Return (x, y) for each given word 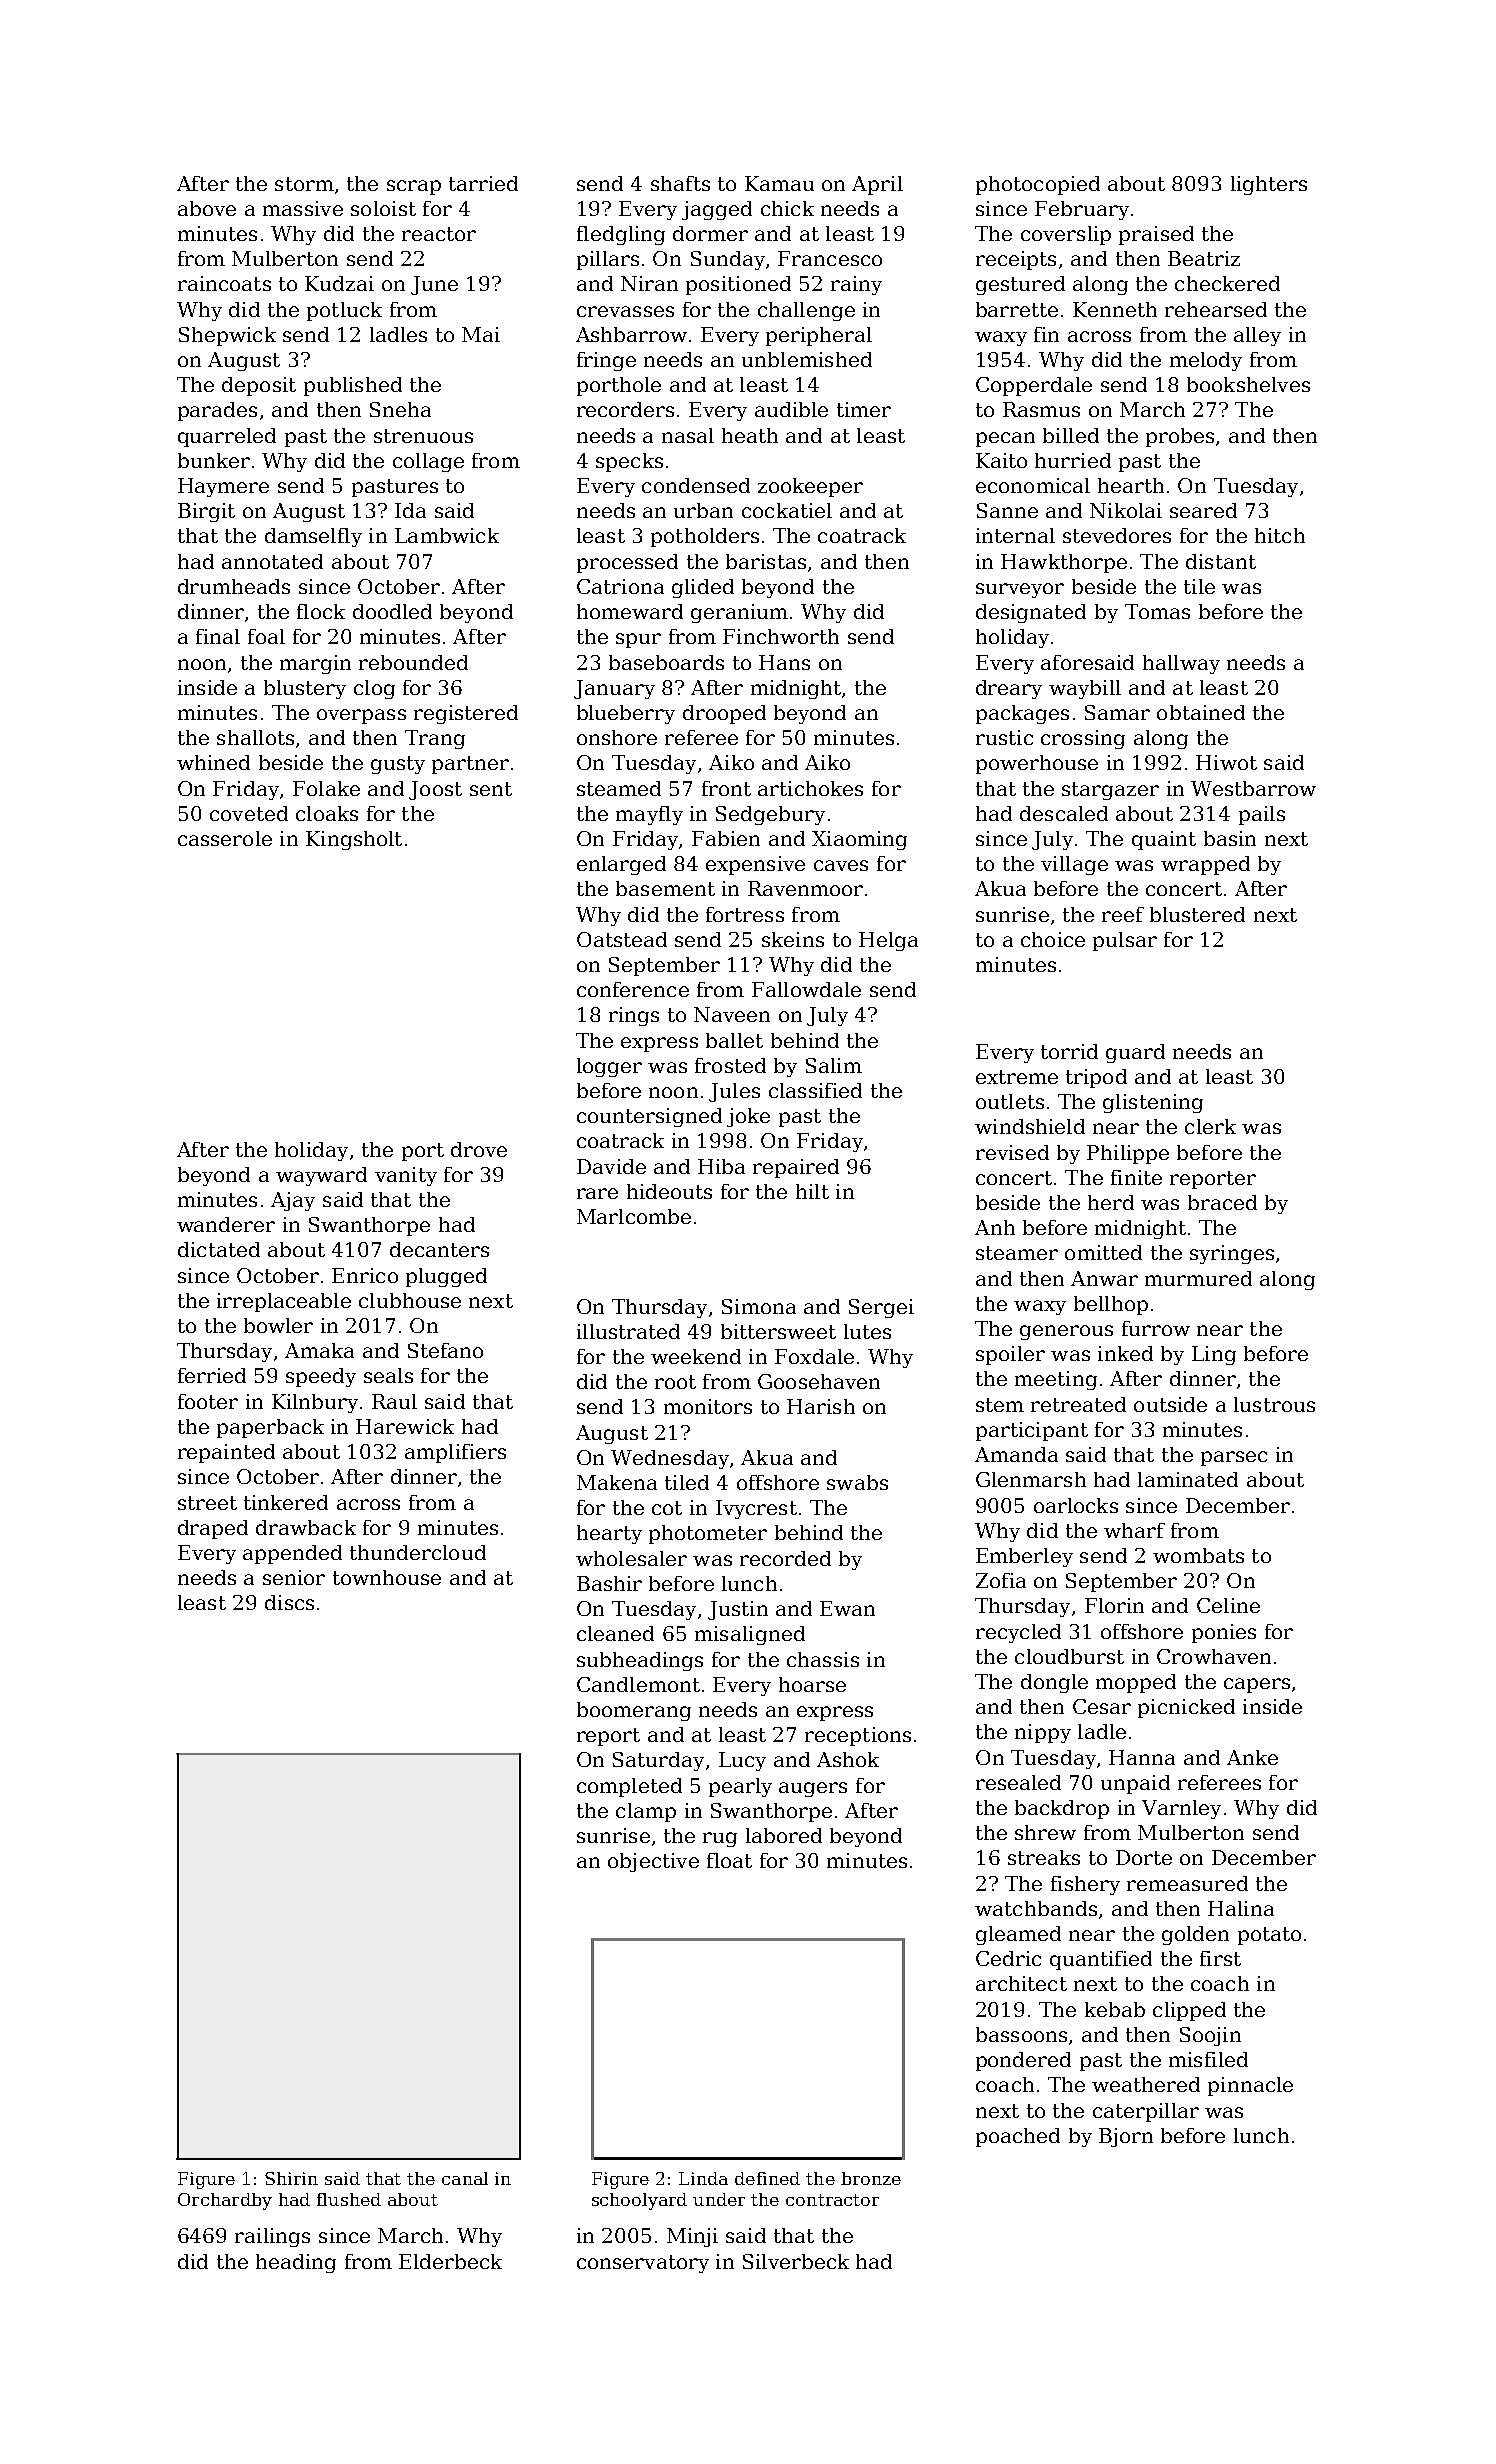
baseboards (666, 662)
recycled (1018, 1633)
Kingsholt (354, 840)
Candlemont (638, 1684)
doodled (392, 611)
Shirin (291, 2178)
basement (665, 888)
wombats (1198, 1555)
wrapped (1205, 865)
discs (289, 1602)
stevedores (1117, 535)
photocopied (1038, 185)
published (353, 386)
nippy (1043, 1733)
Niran (649, 283)
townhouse (387, 1577)
